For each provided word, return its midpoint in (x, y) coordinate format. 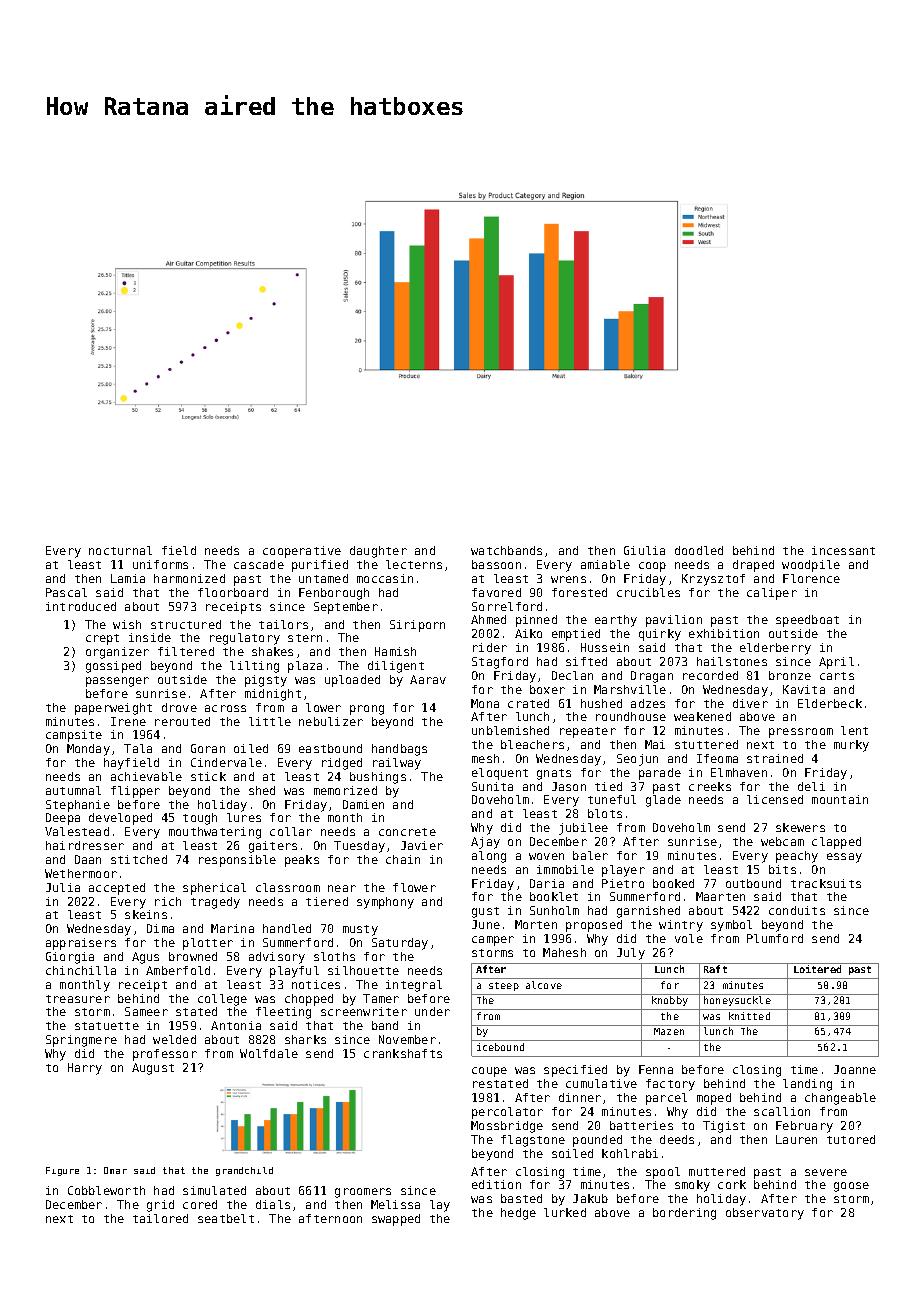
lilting (254, 667)
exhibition (724, 633)
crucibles (648, 592)
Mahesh (564, 952)
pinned (536, 621)
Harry (85, 1069)
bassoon (496, 564)
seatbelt (226, 1218)
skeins (146, 914)
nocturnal (120, 550)
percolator (507, 1113)
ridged (342, 764)
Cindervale (226, 762)
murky (851, 746)
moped (714, 1099)
